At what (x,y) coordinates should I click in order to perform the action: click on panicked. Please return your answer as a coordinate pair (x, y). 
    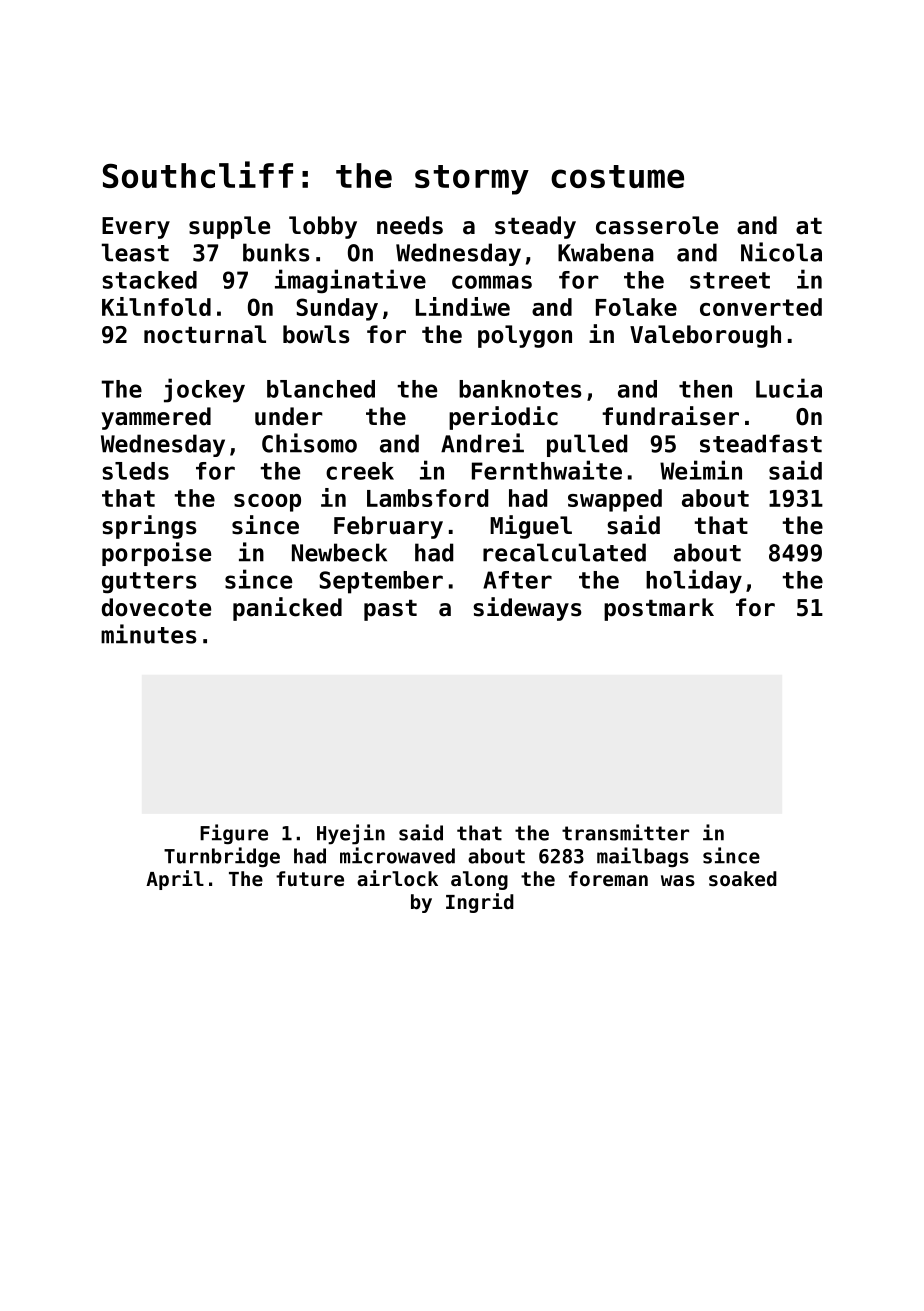
    Looking at the image, I should click on (287, 609).
